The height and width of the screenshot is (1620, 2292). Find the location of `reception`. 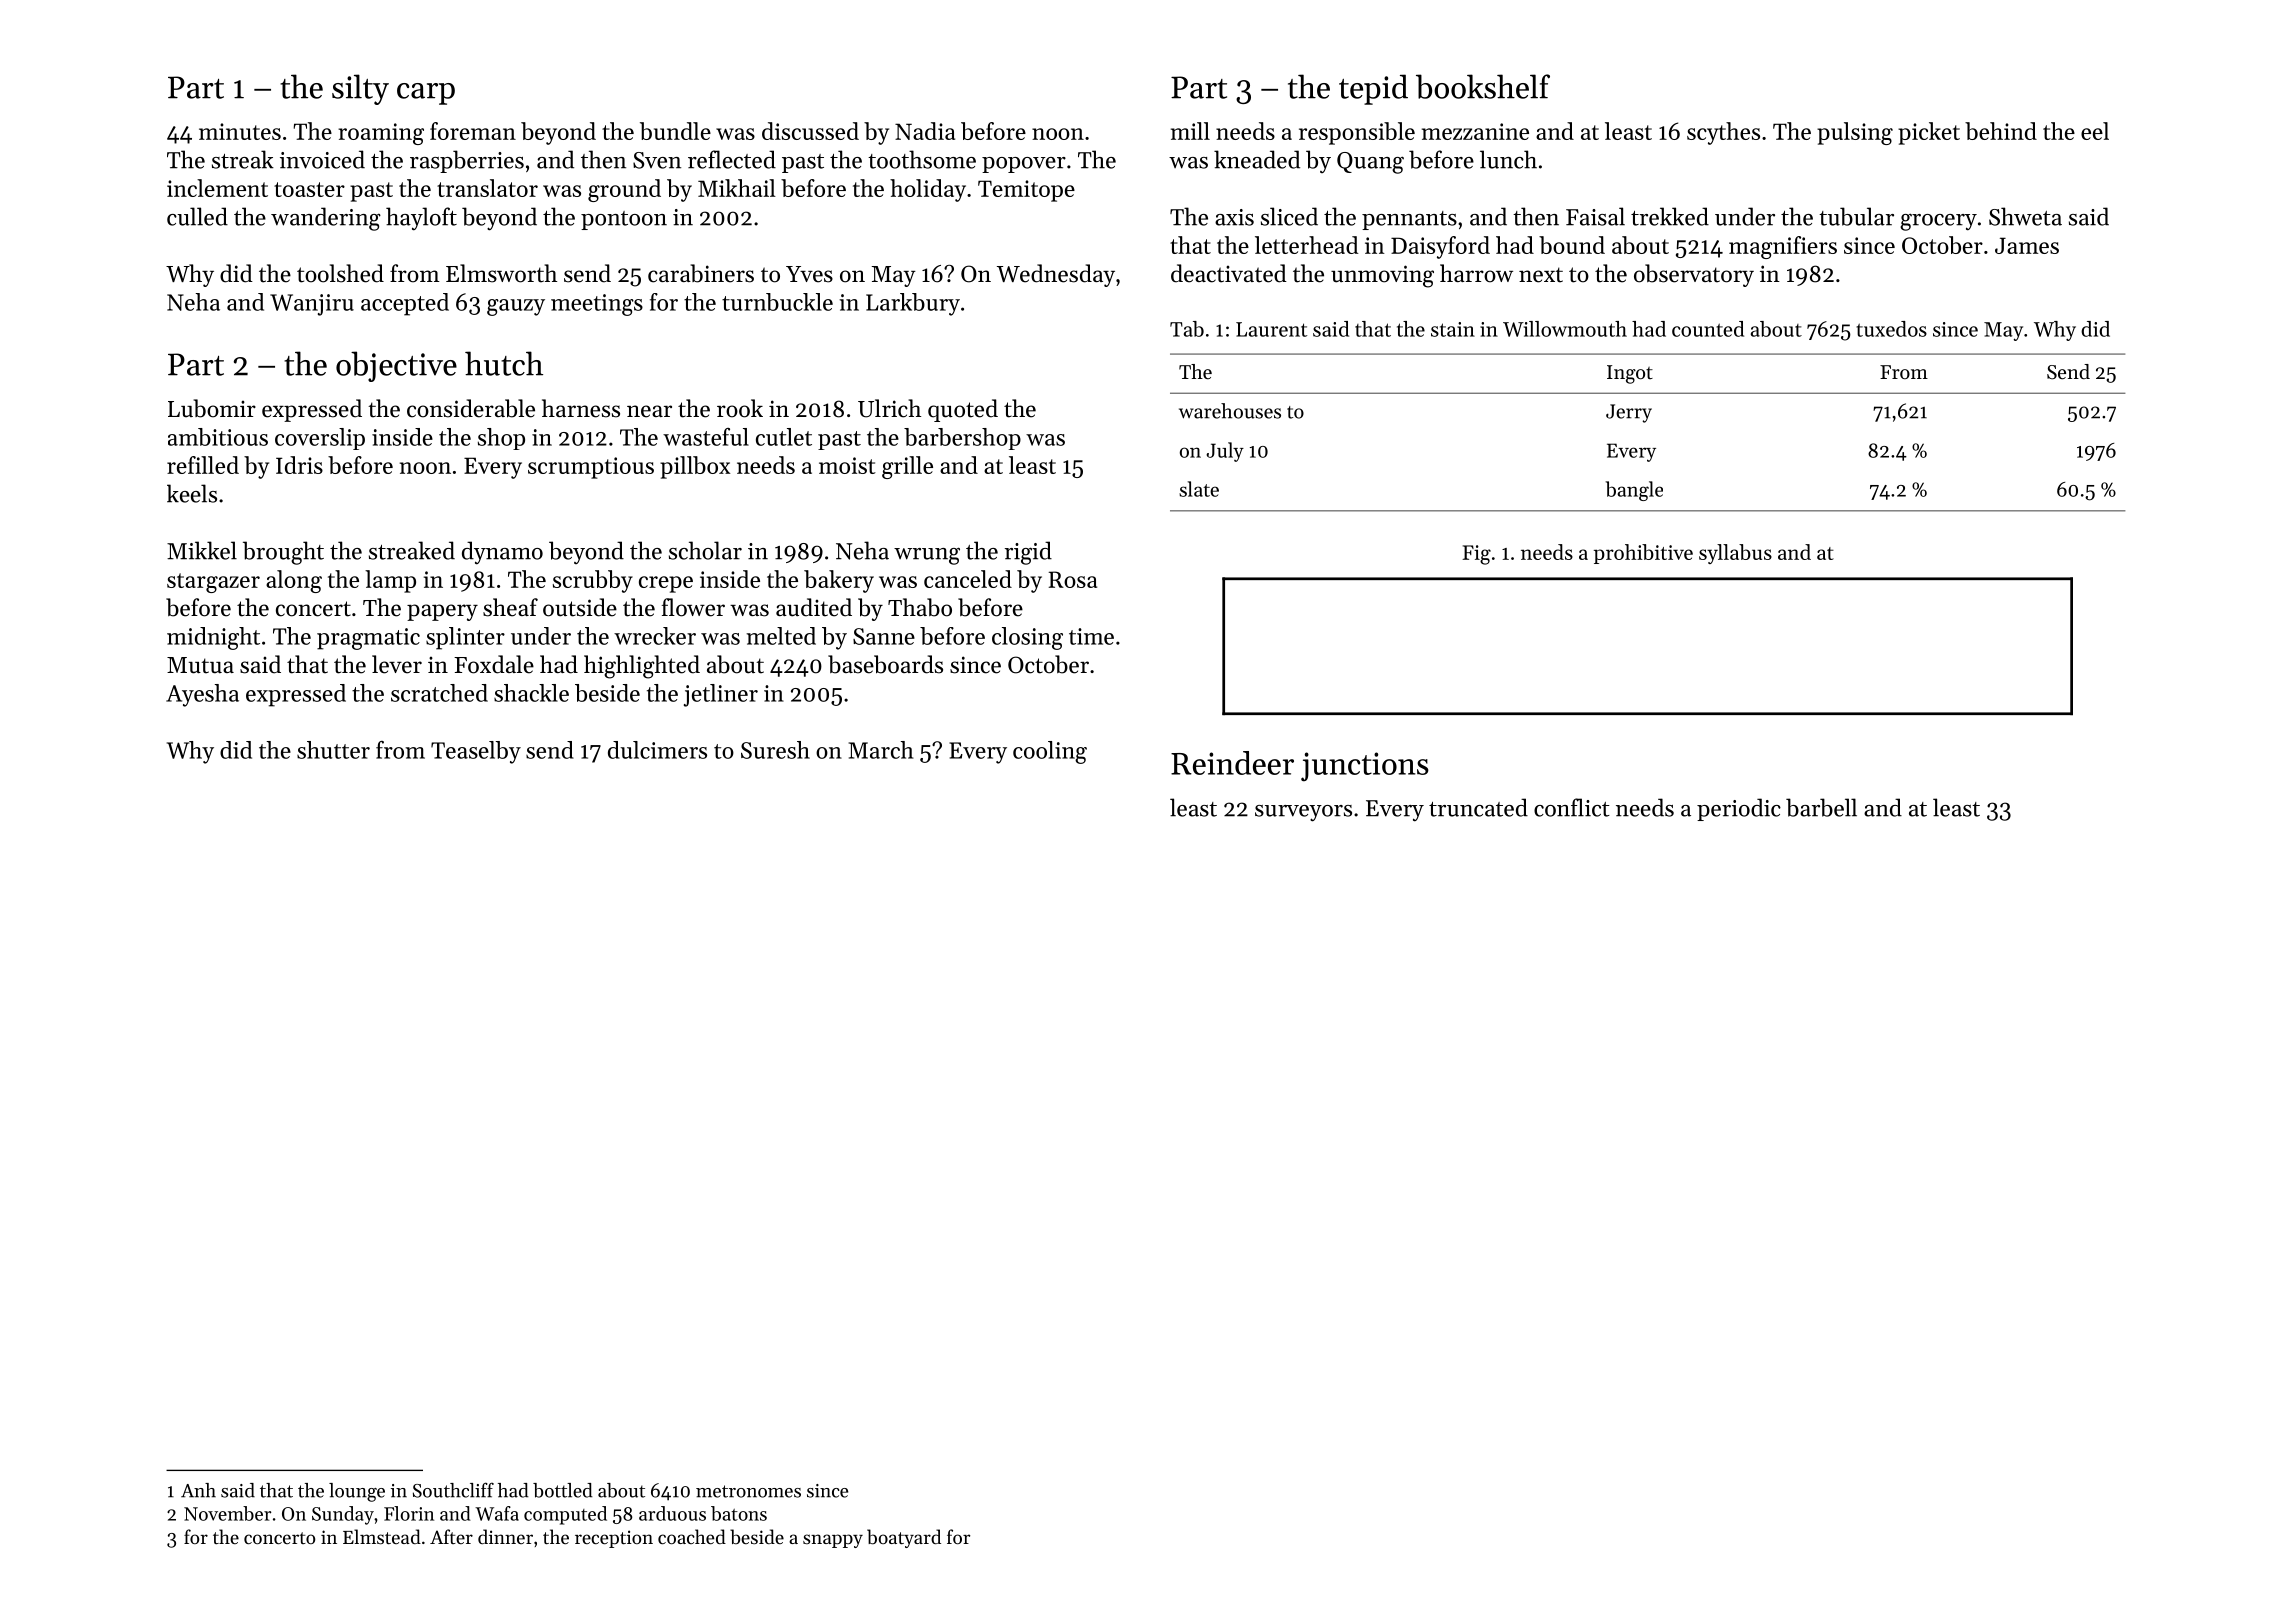

reception is located at coordinates (614, 1539).
